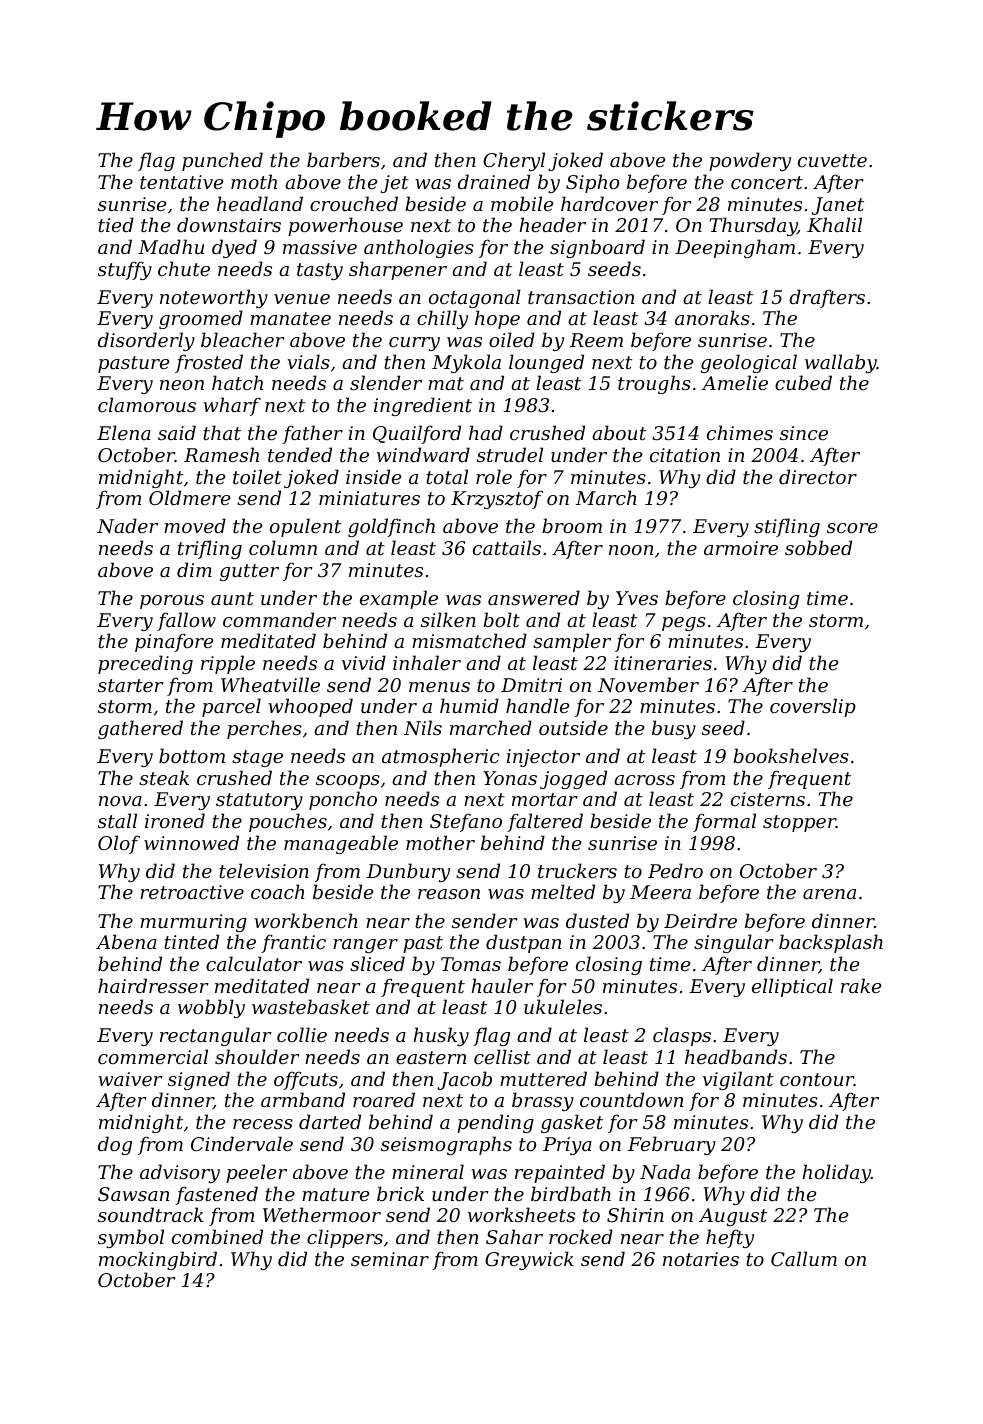 This screenshot has width=983, height=1424. I want to click on bookshelves, so click(791, 755).
